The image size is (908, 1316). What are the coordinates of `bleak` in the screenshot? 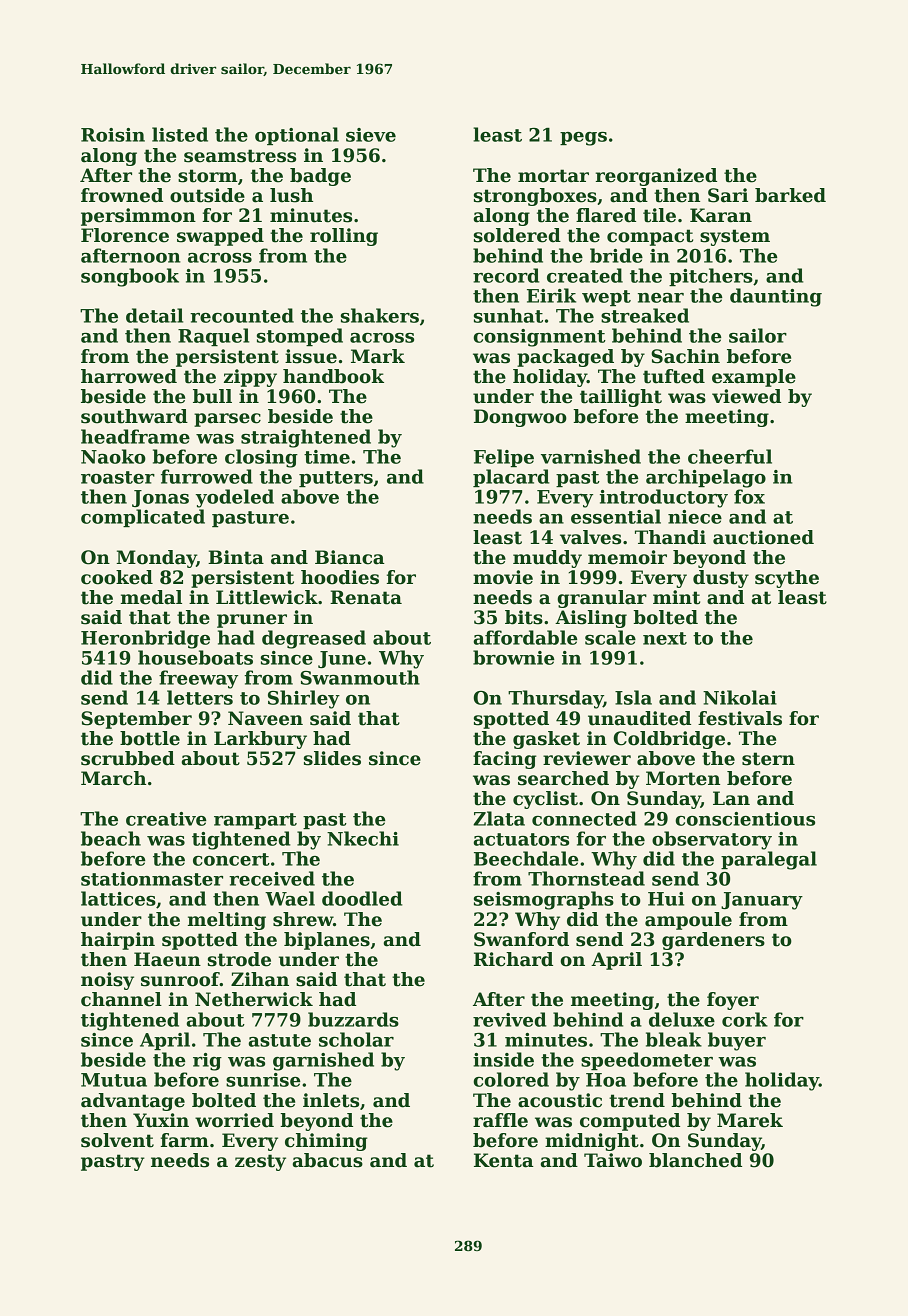 It's located at (674, 1039).
